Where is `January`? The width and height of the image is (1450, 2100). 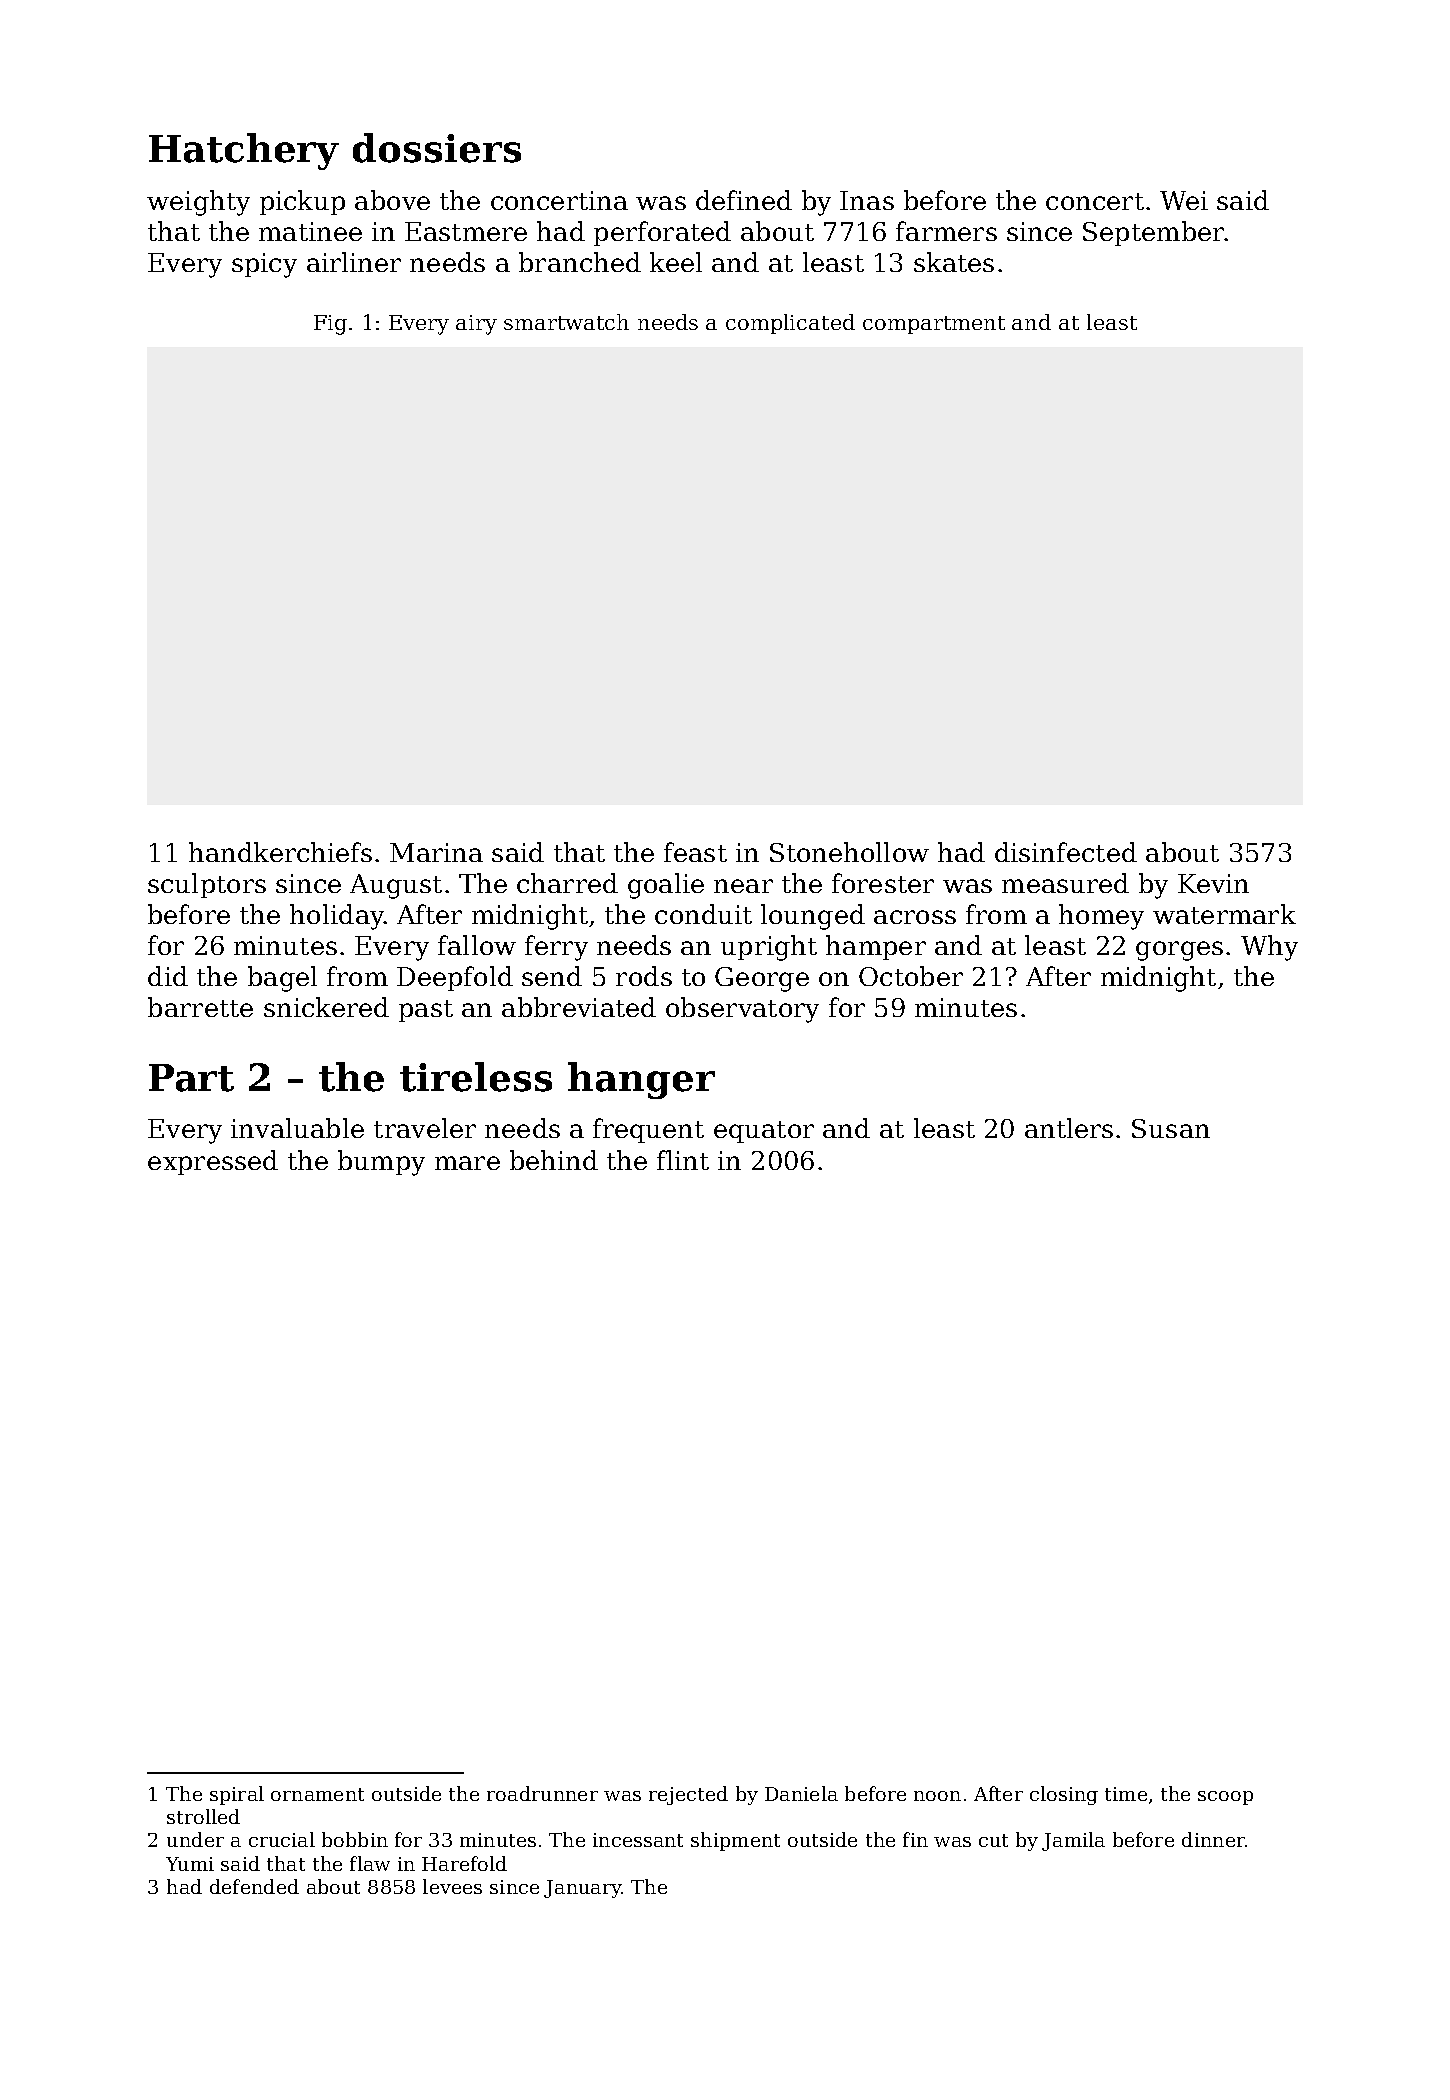
January is located at coordinates (583, 1889).
